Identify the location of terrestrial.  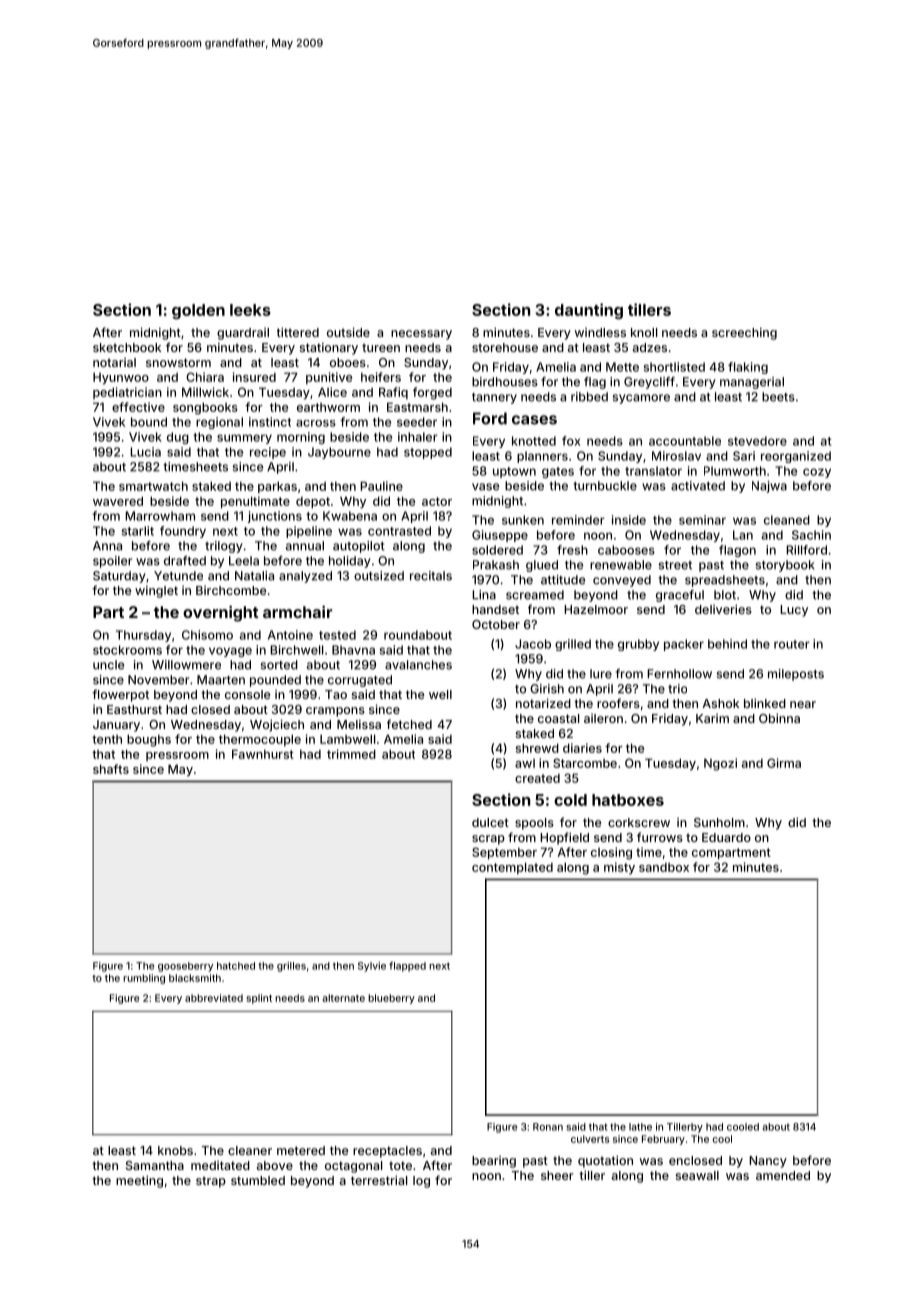
(379, 1180).
